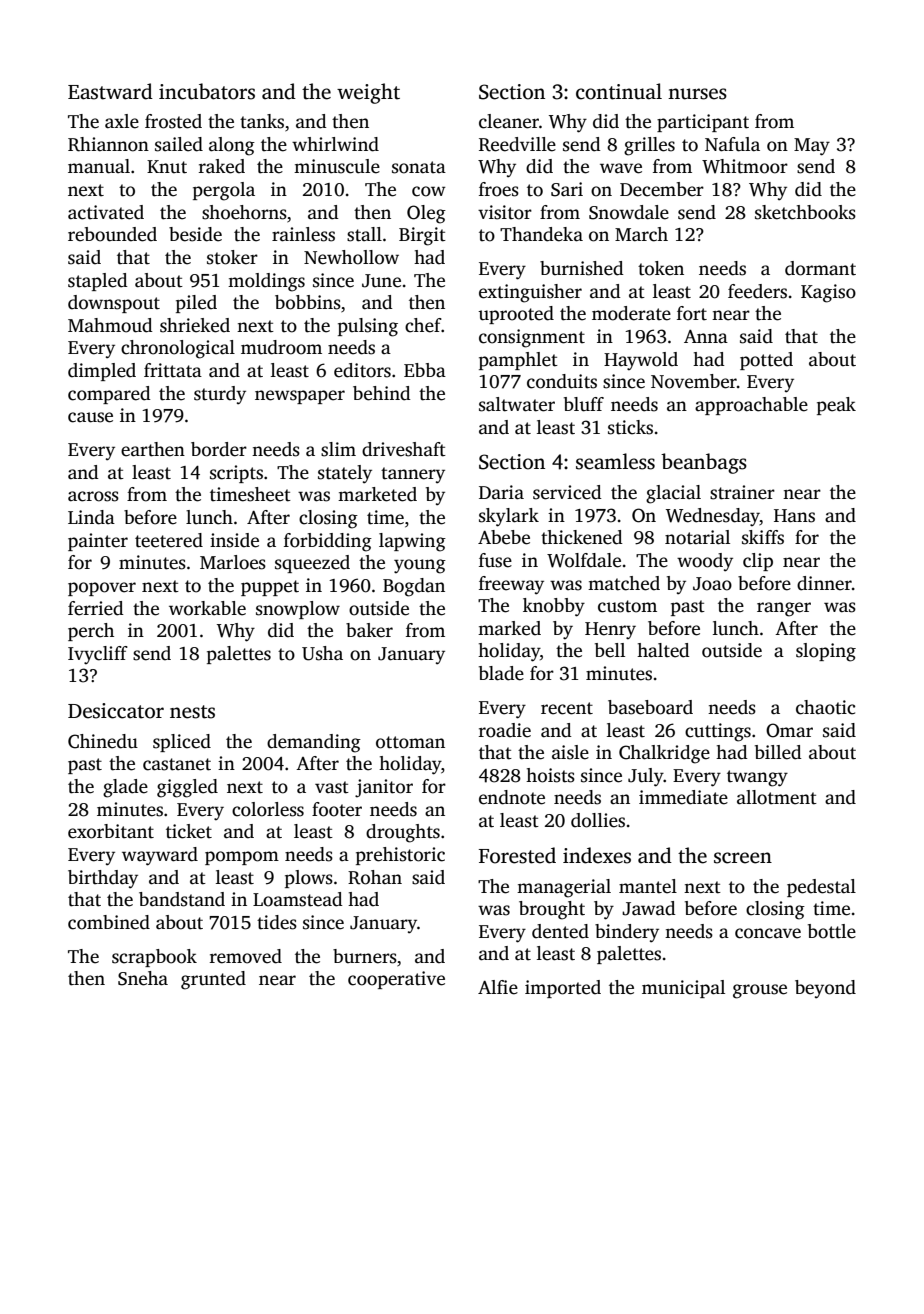  What do you see at coordinates (232, 257) in the image?
I see `stoker` at bounding box center [232, 257].
